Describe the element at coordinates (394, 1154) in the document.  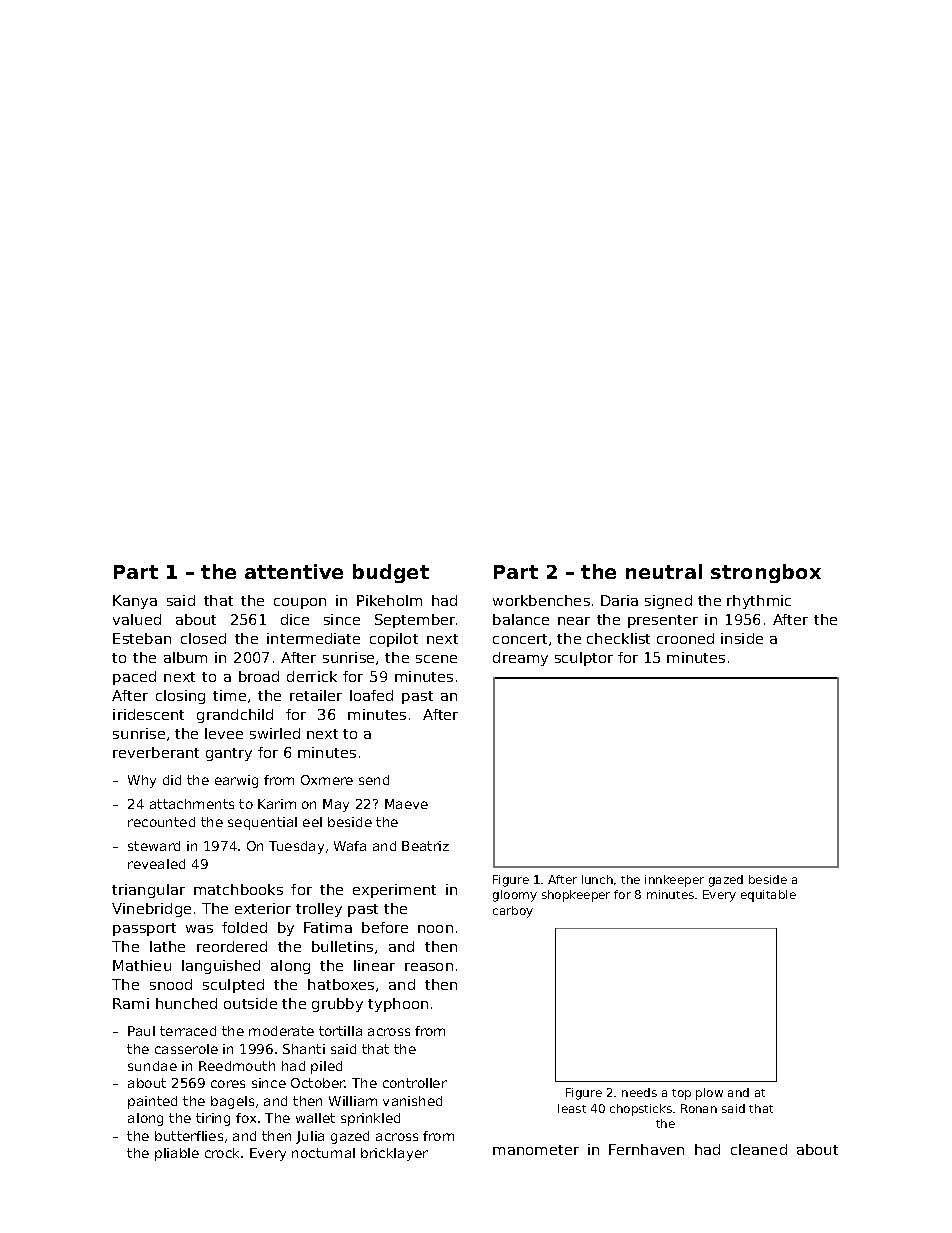
I see `bricklayer` at that location.
